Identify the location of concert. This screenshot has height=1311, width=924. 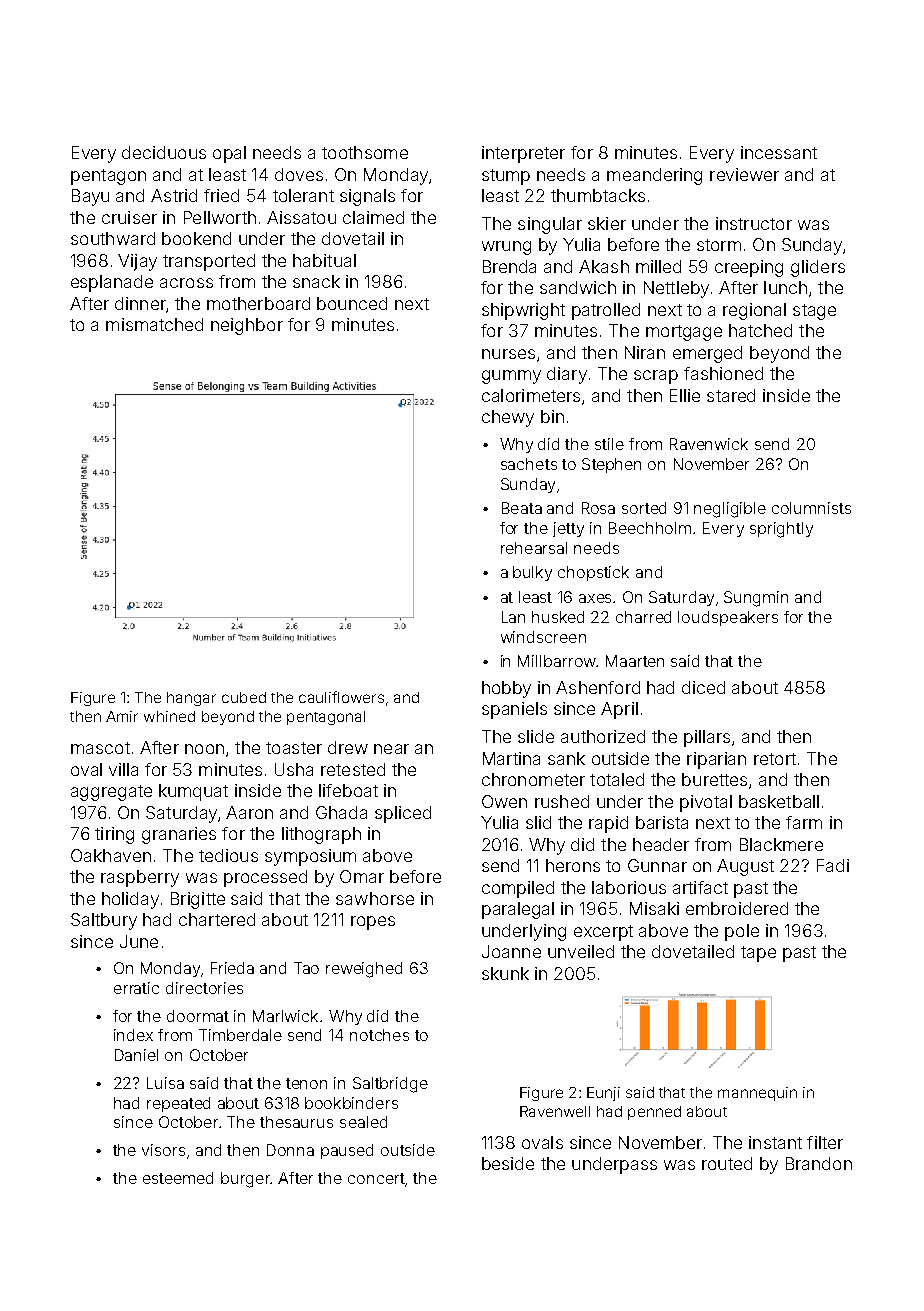
(376, 1178).
